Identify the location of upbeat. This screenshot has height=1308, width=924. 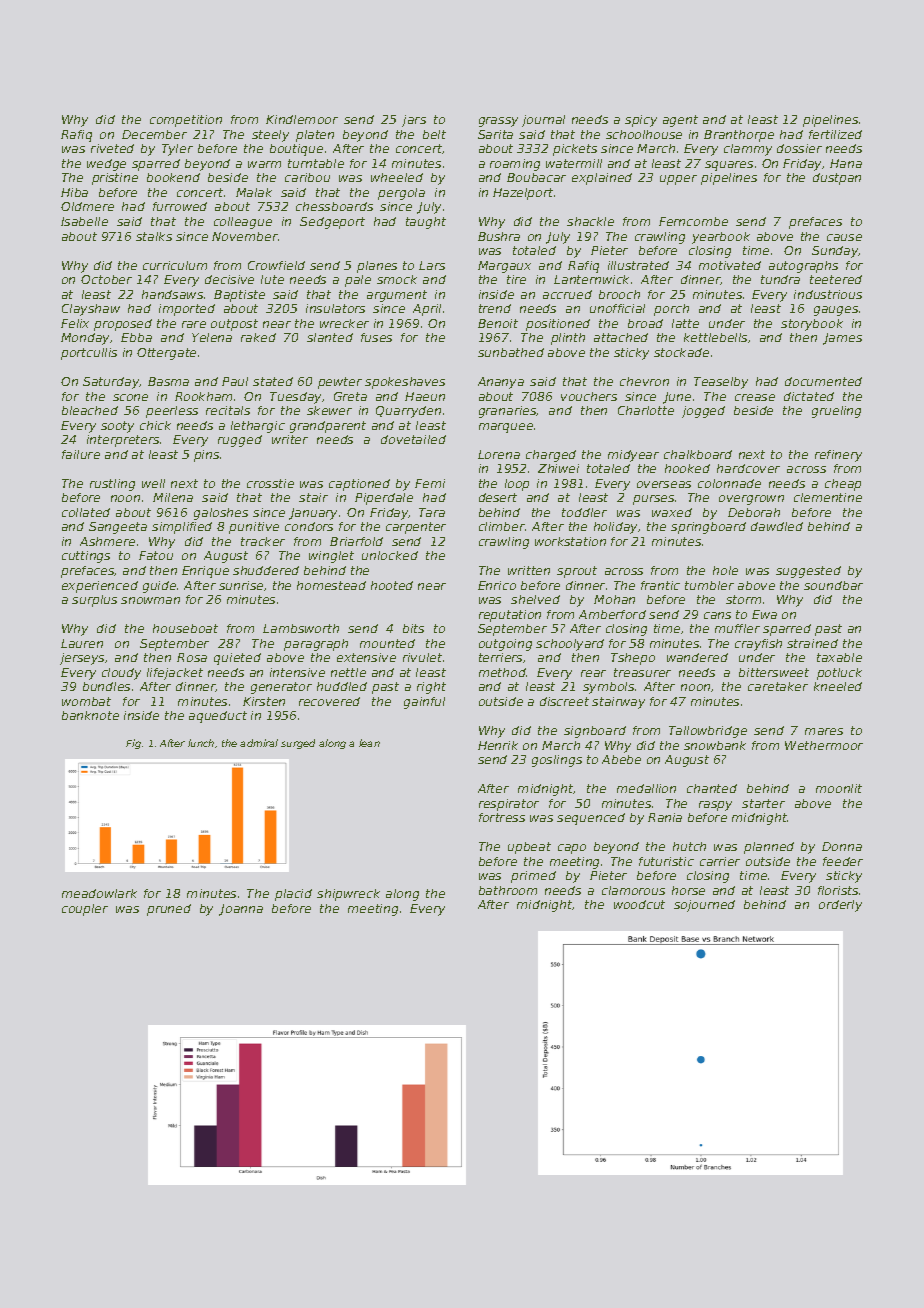
(529, 848).
